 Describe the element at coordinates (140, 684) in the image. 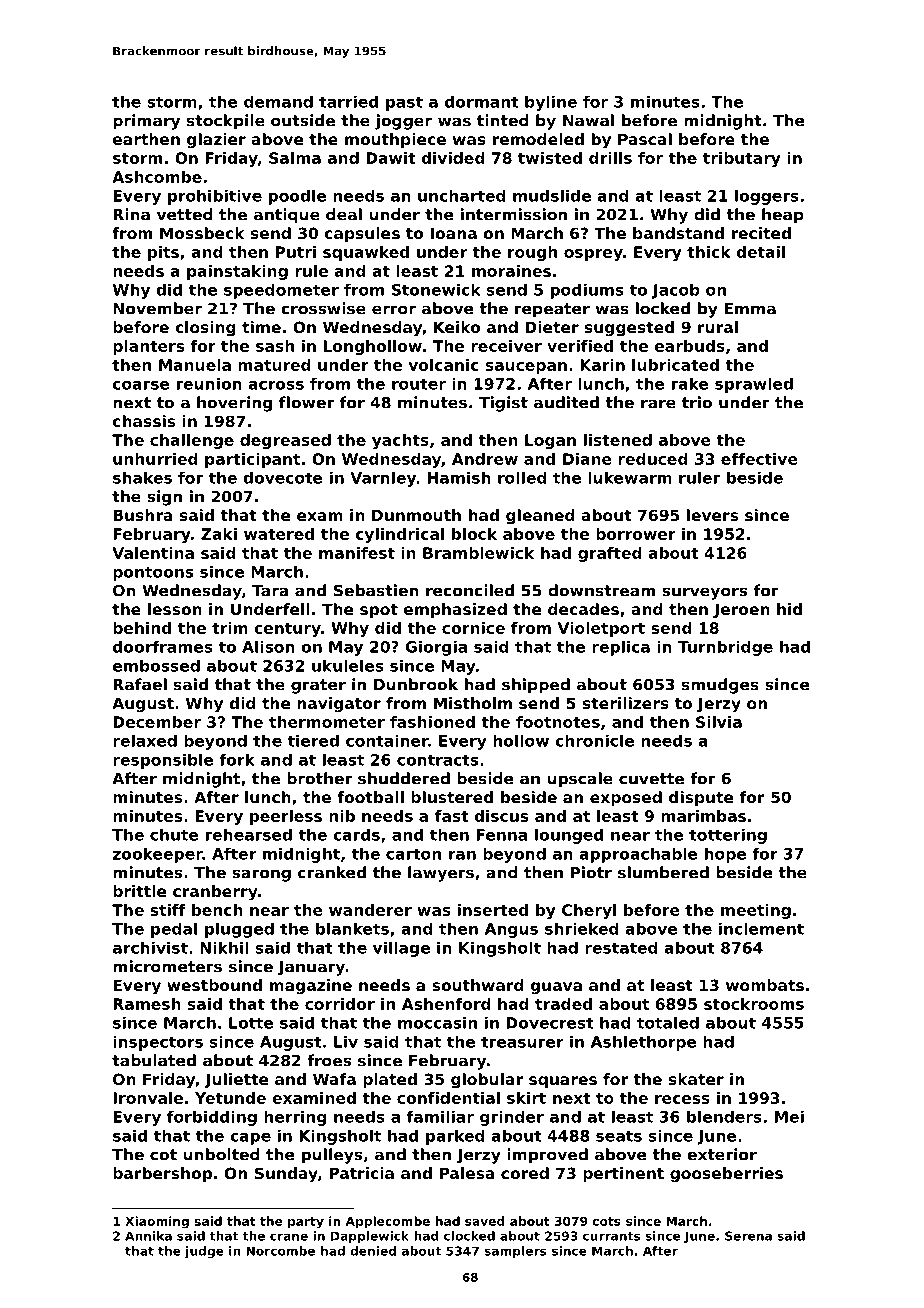

I see `Rafael` at that location.
